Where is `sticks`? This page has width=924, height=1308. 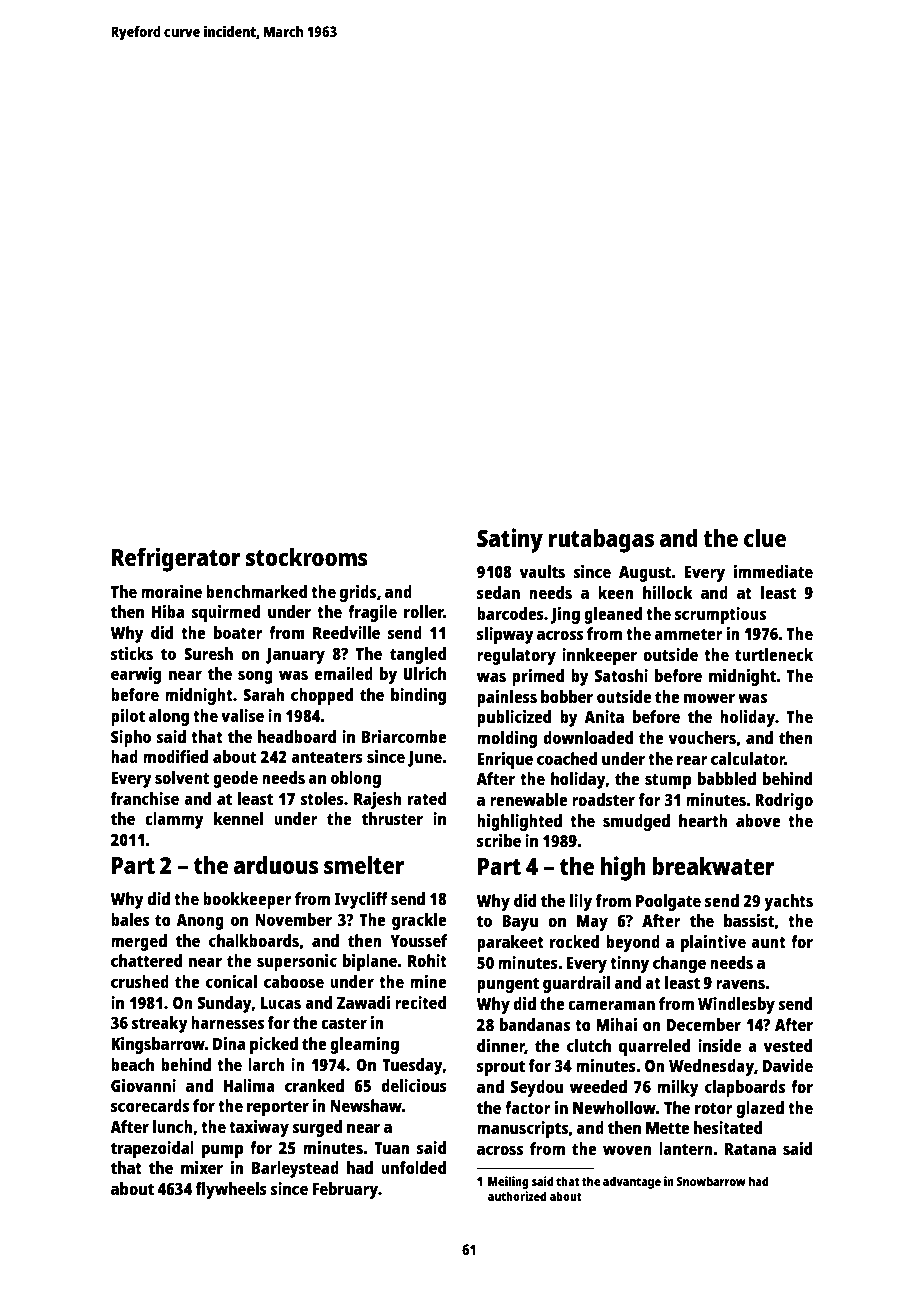
sticks is located at coordinates (132, 653).
